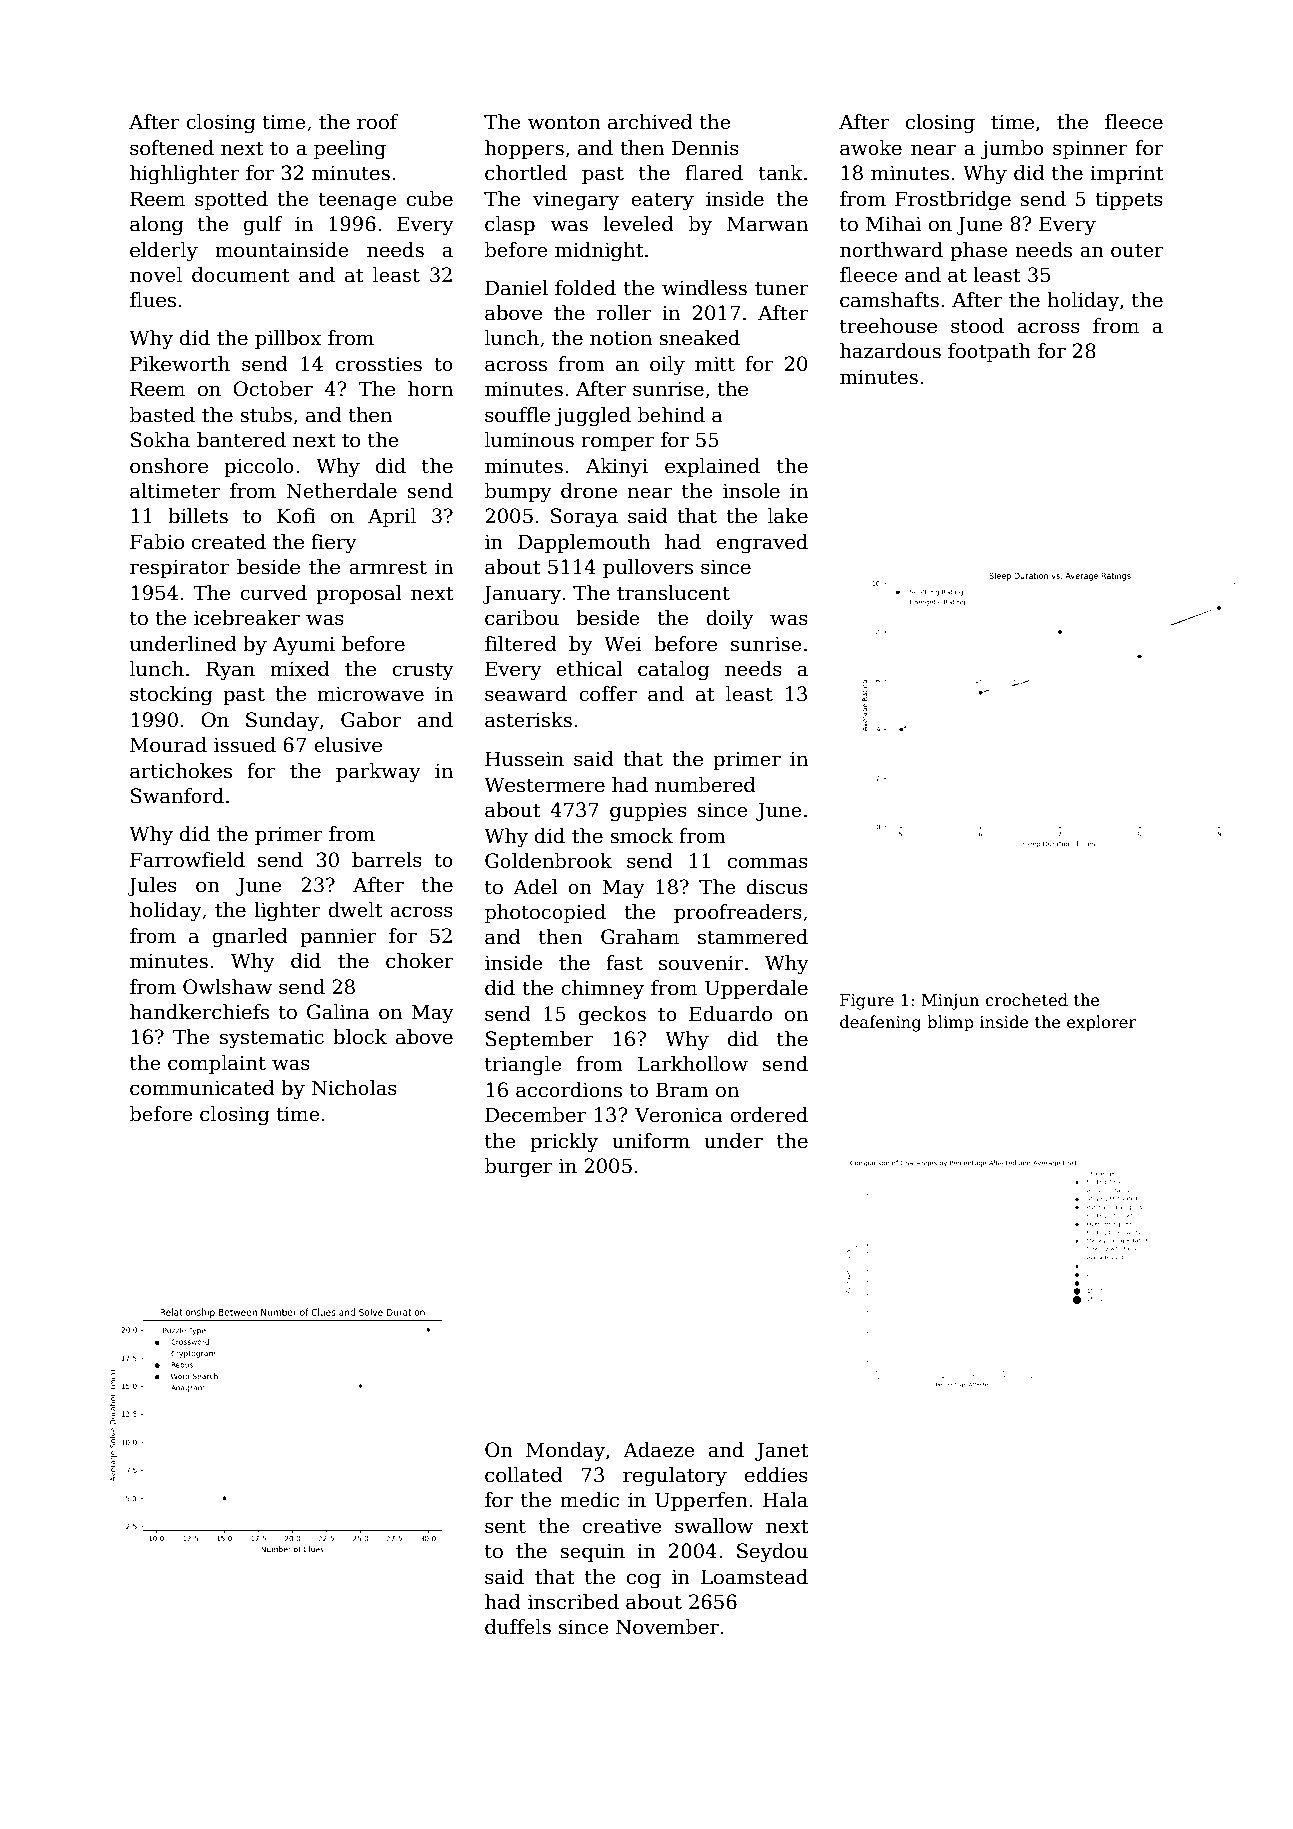 The image size is (1293, 1829). Describe the element at coordinates (544, 785) in the document. I see `Westermere` at that location.
